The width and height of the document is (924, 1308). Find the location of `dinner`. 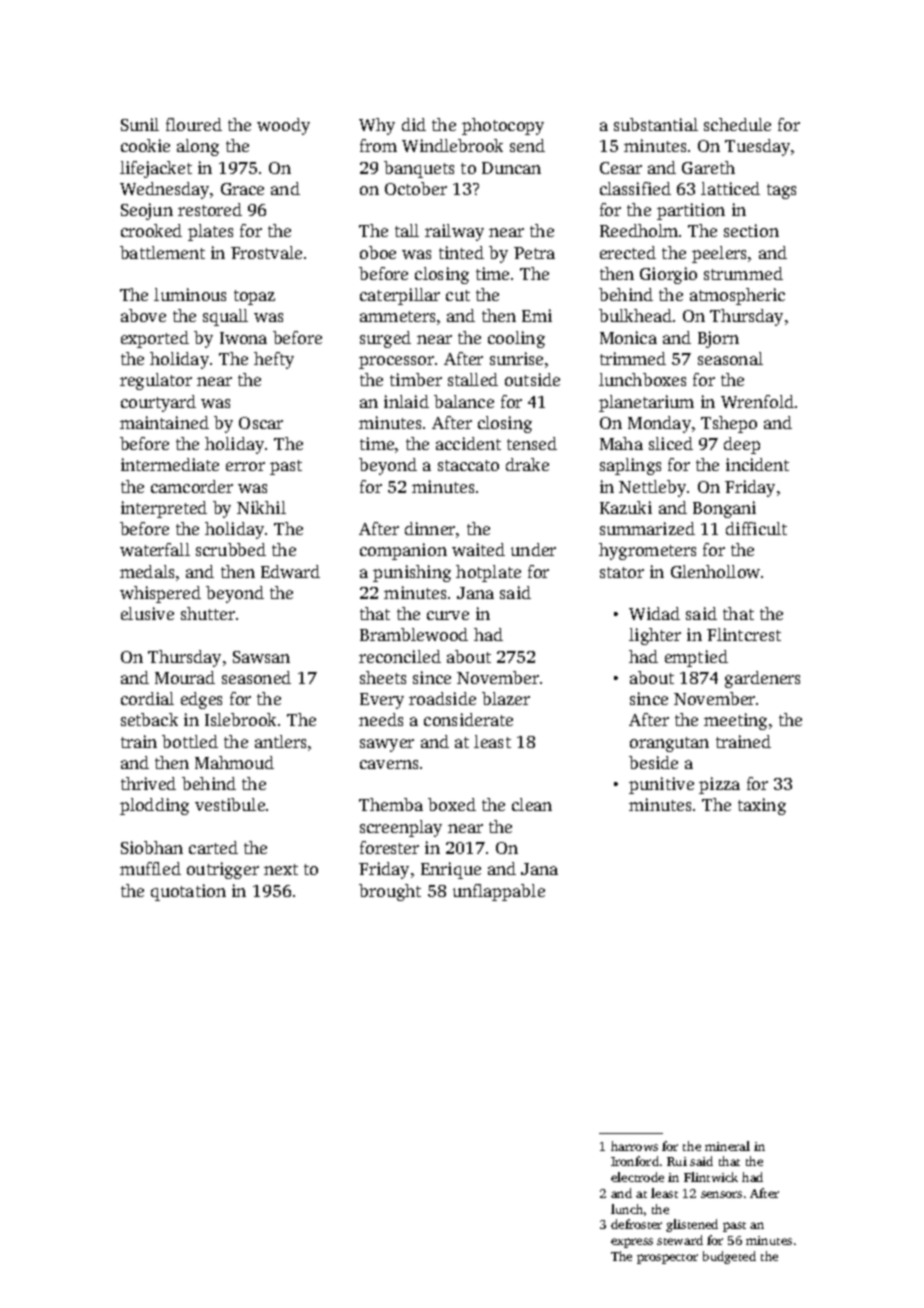

dinner is located at coordinates (430, 528).
